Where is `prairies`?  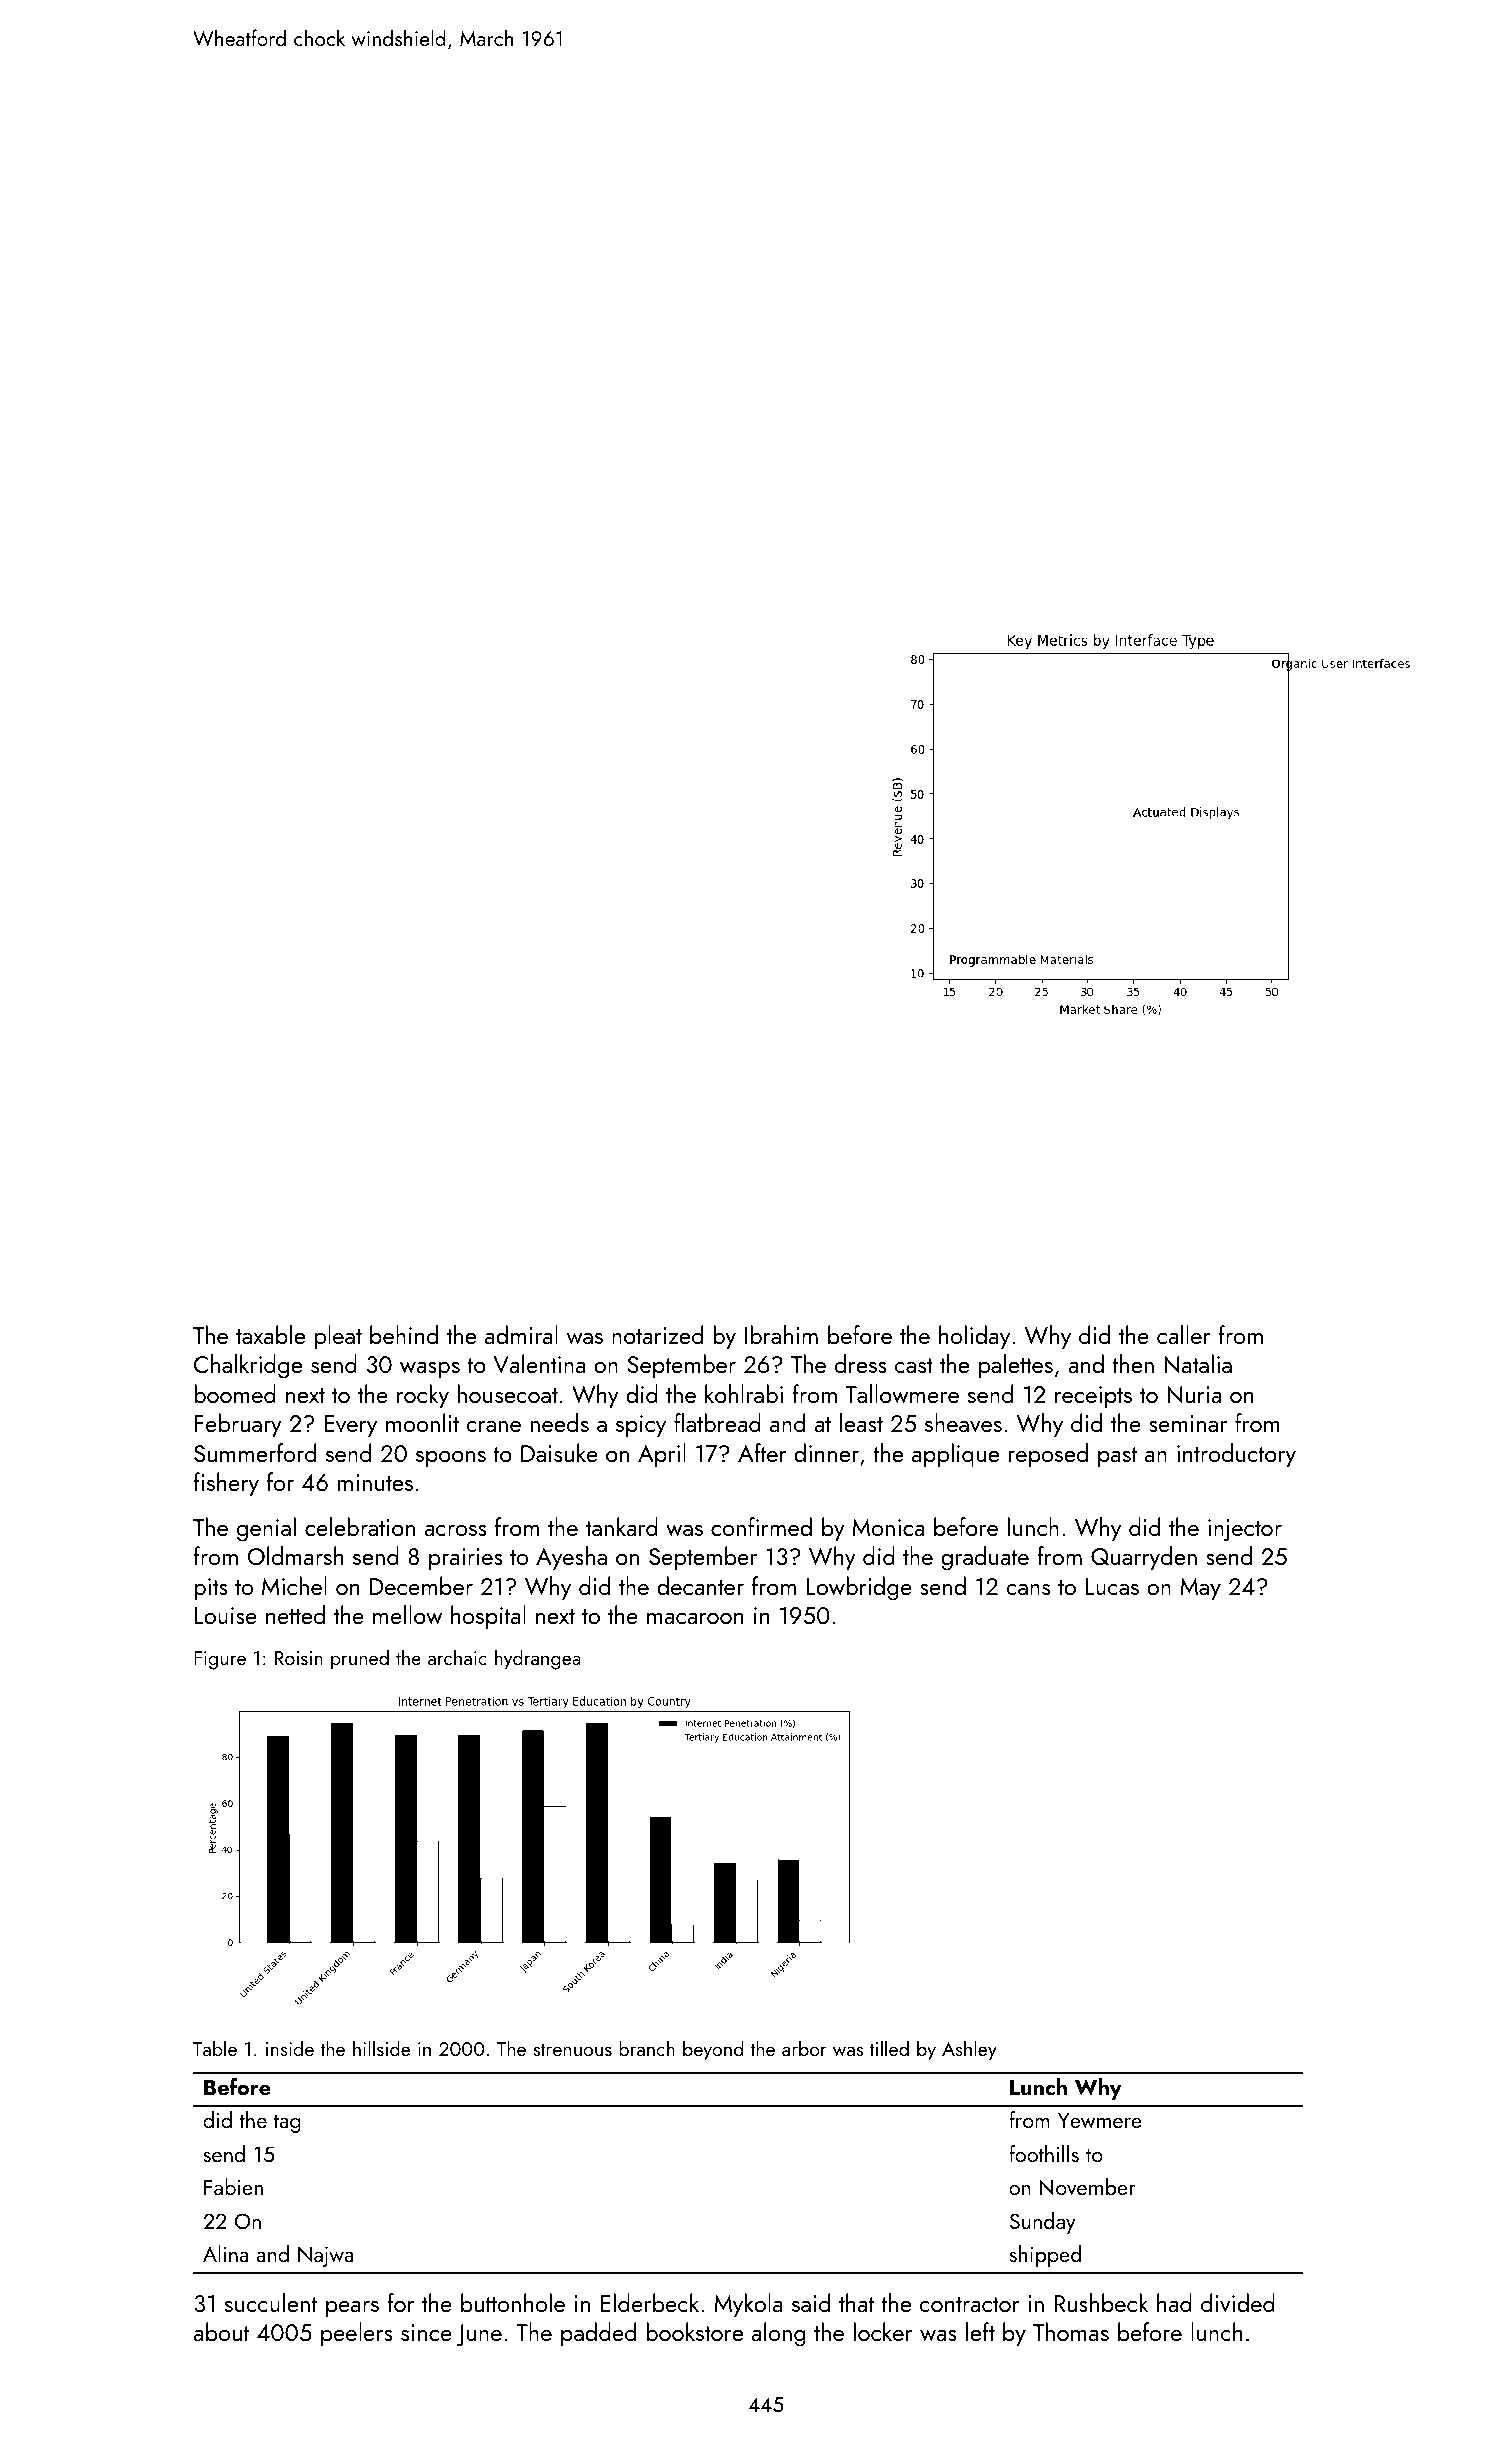
prairies is located at coordinates (466, 1559).
